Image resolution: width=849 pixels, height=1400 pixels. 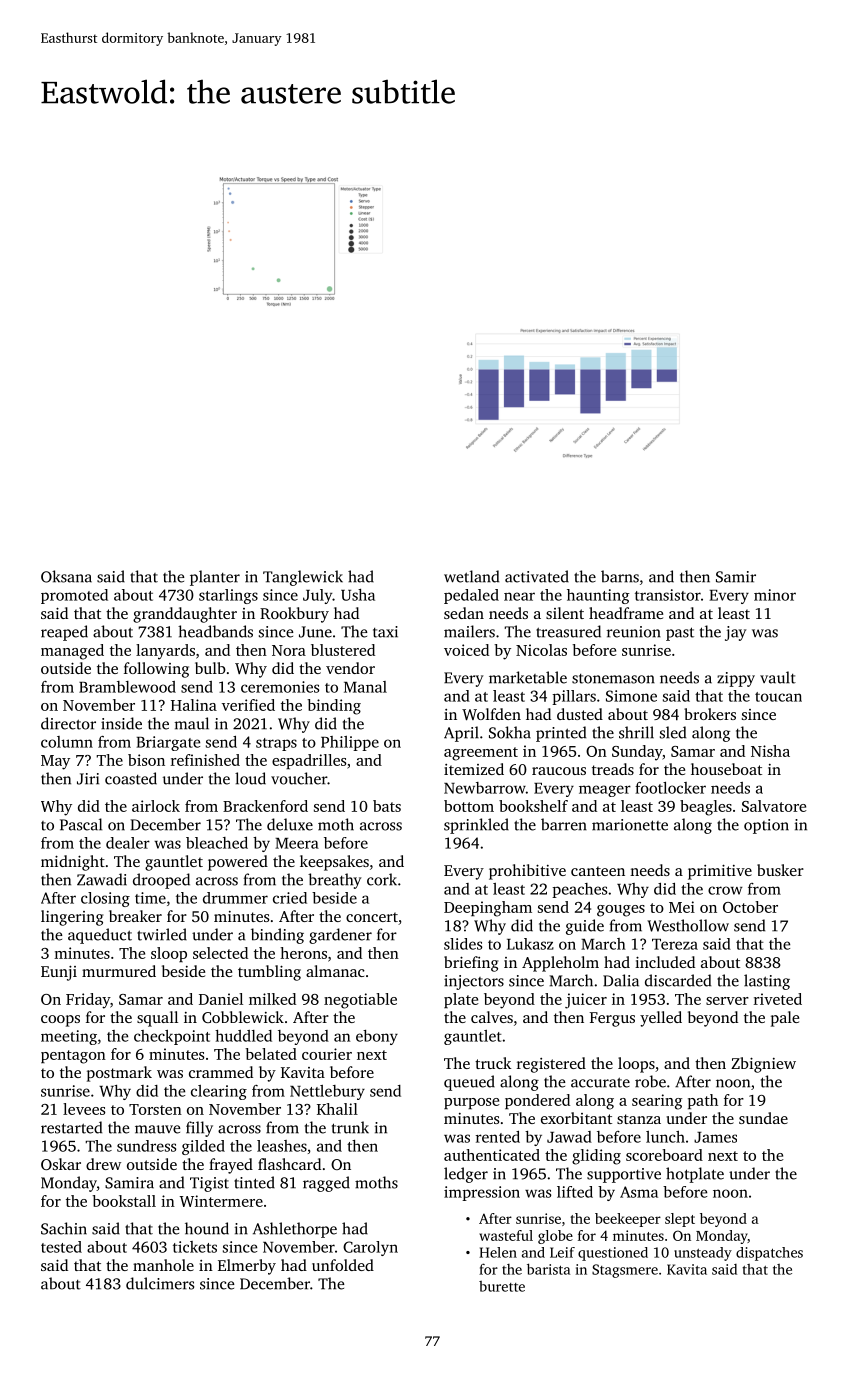 I want to click on vendor, so click(x=350, y=668).
